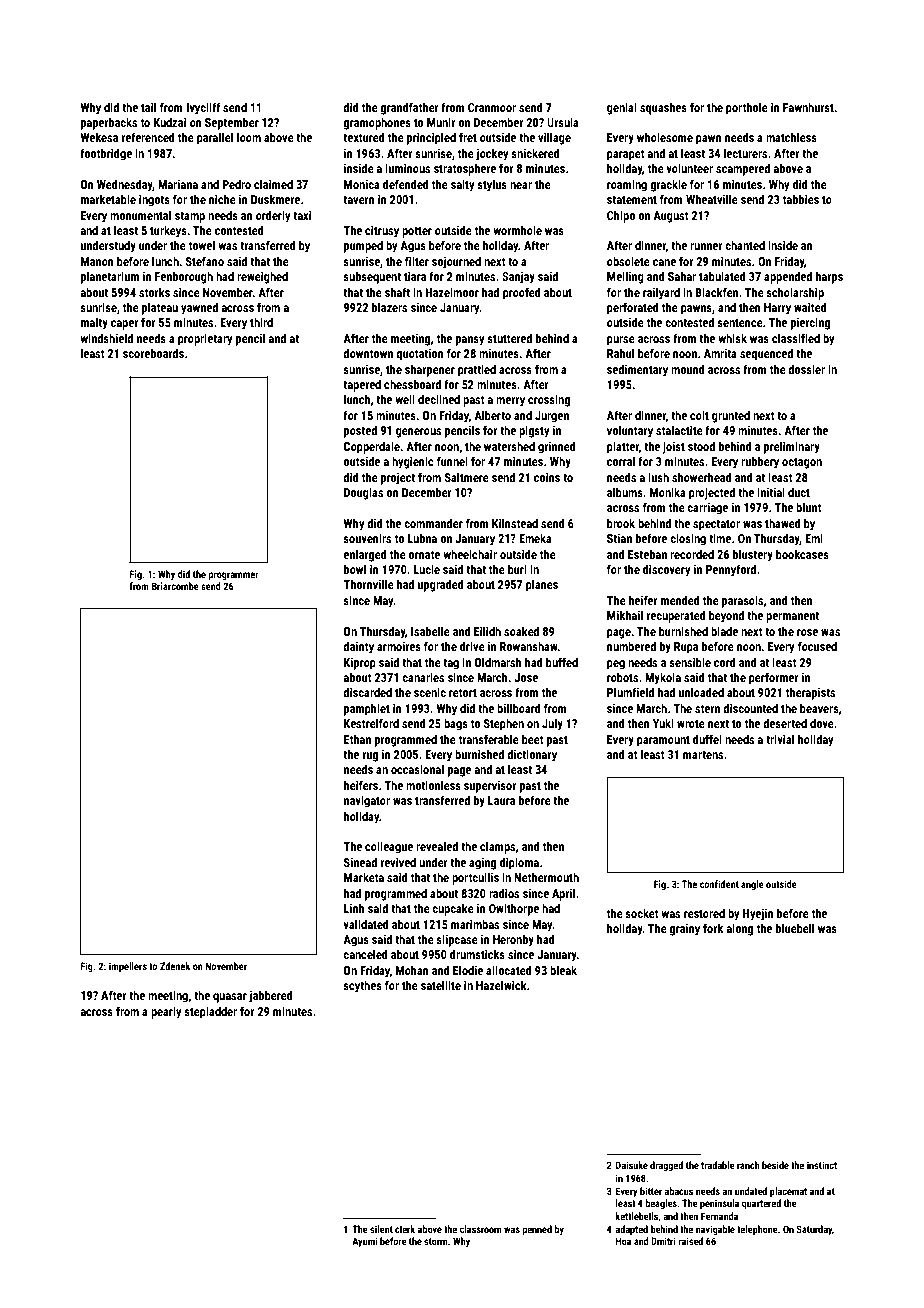  What do you see at coordinates (367, 802) in the page?
I see `navigator` at bounding box center [367, 802].
